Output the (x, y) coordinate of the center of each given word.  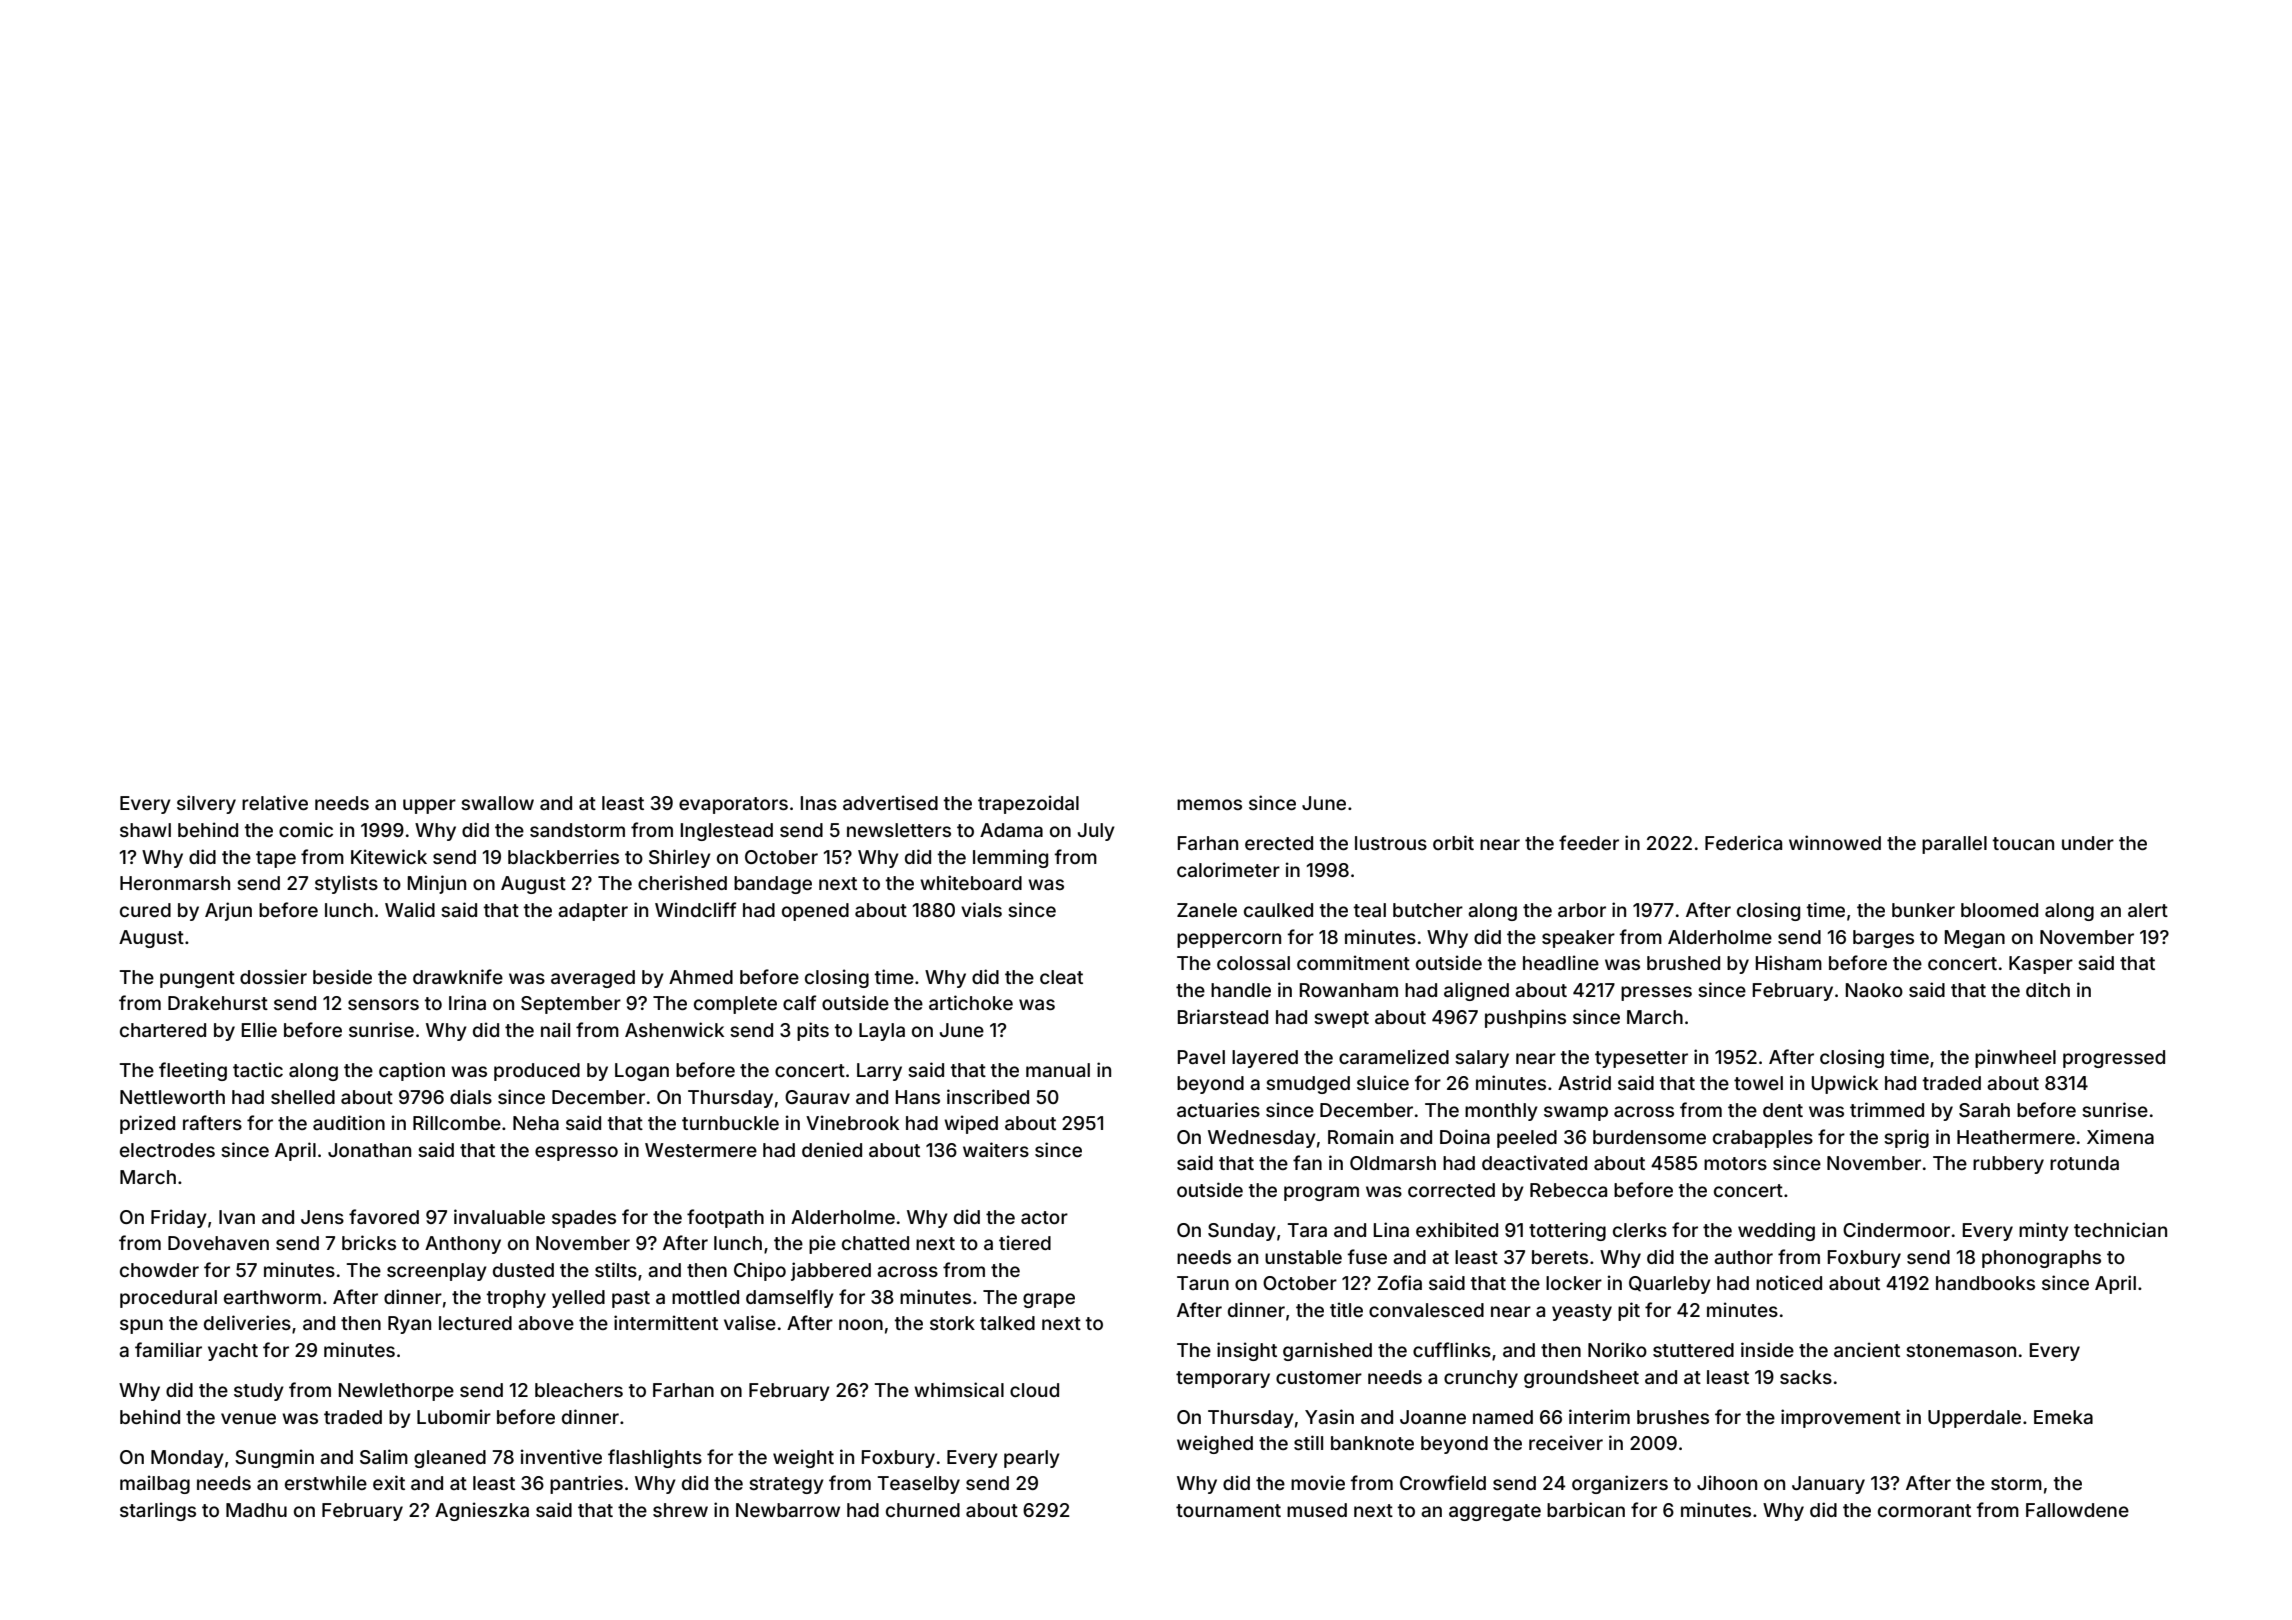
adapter (593, 912)
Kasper (2041, 965)
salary (1482, 1059)
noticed (1789, 1282)
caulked (1278, 910)
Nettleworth (172, 1097)
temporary (1223, 1379)
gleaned (450, 1459)
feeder (1589, 842)
